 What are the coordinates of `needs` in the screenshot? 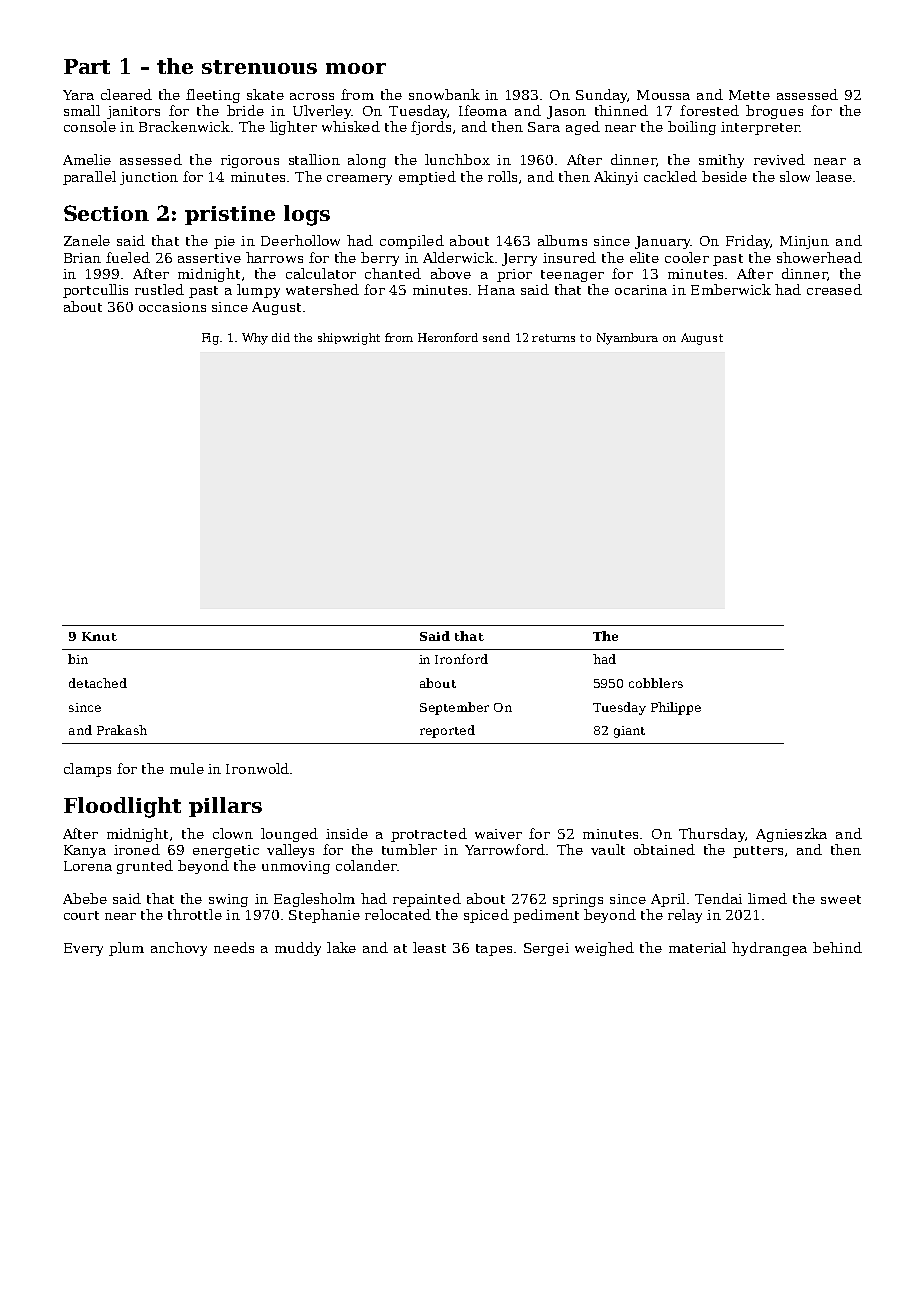 It's located at (234, 947).
